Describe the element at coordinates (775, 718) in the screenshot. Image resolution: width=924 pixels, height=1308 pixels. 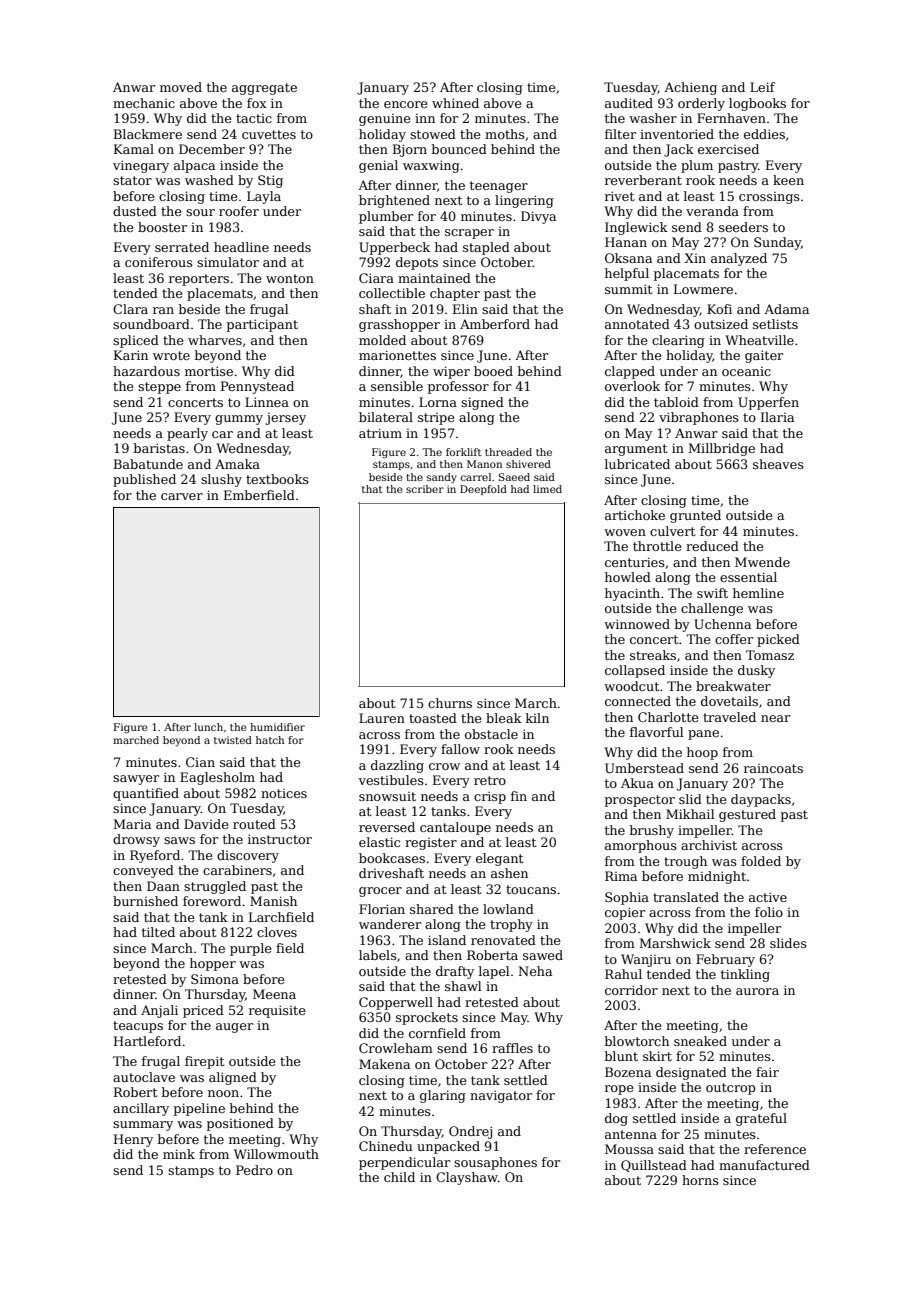
I see `near` at that location.
